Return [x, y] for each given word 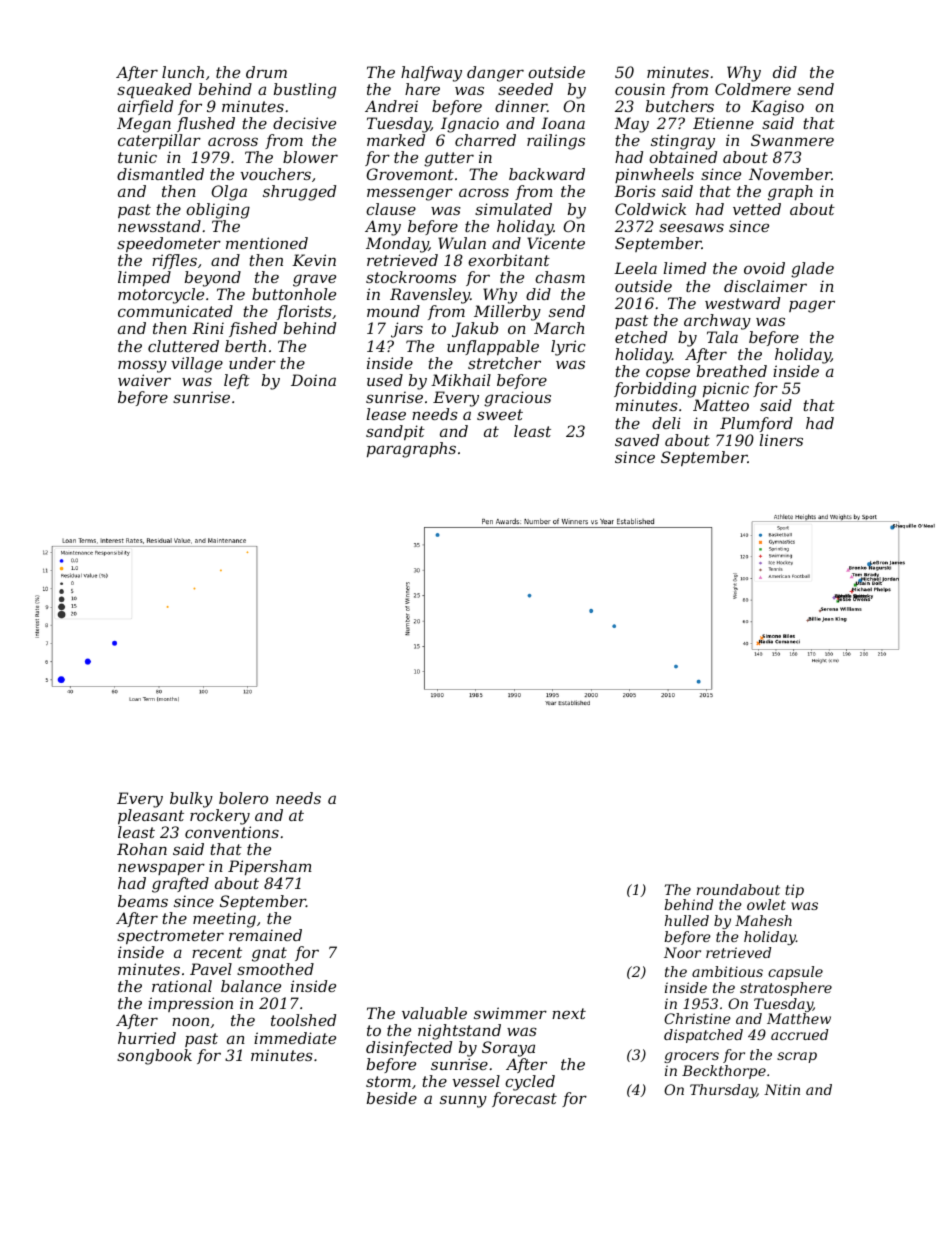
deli [666, 423]
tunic [137, 157]
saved [637, 440]
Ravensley [430, 296]
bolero [243, 798]
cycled [530, 1083]
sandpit [395, 432]
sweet [500, 414]
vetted [757, 209]
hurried [147, 1038]
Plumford [756, 424]
